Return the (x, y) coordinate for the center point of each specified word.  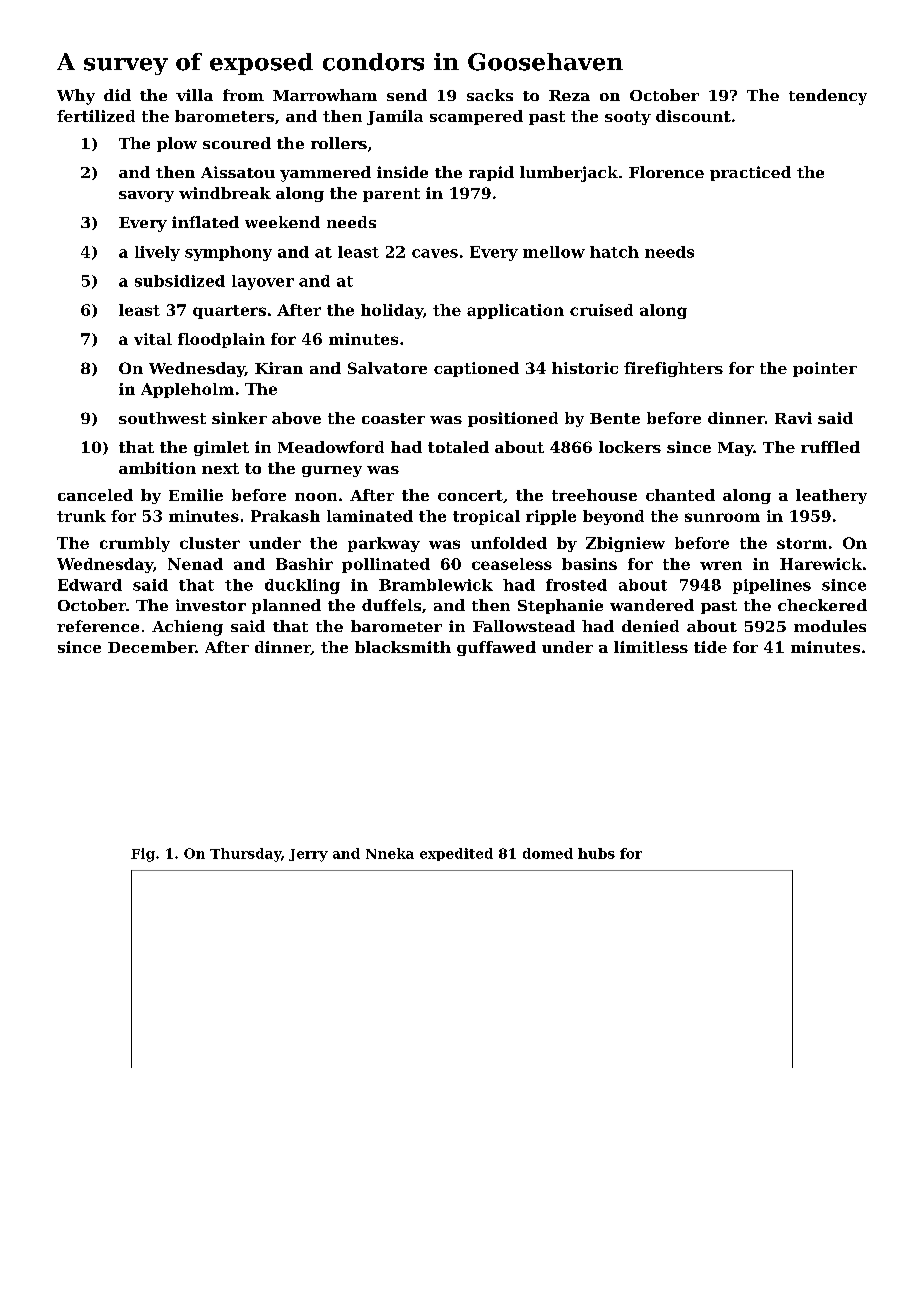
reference (98, 626)
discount (693, 116)
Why (76, 97)
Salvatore (387, 368)
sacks (490, 95)
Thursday (245, 855)
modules (830, 626)
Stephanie (560, 606)
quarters (229, 312)
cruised (601, 310)
